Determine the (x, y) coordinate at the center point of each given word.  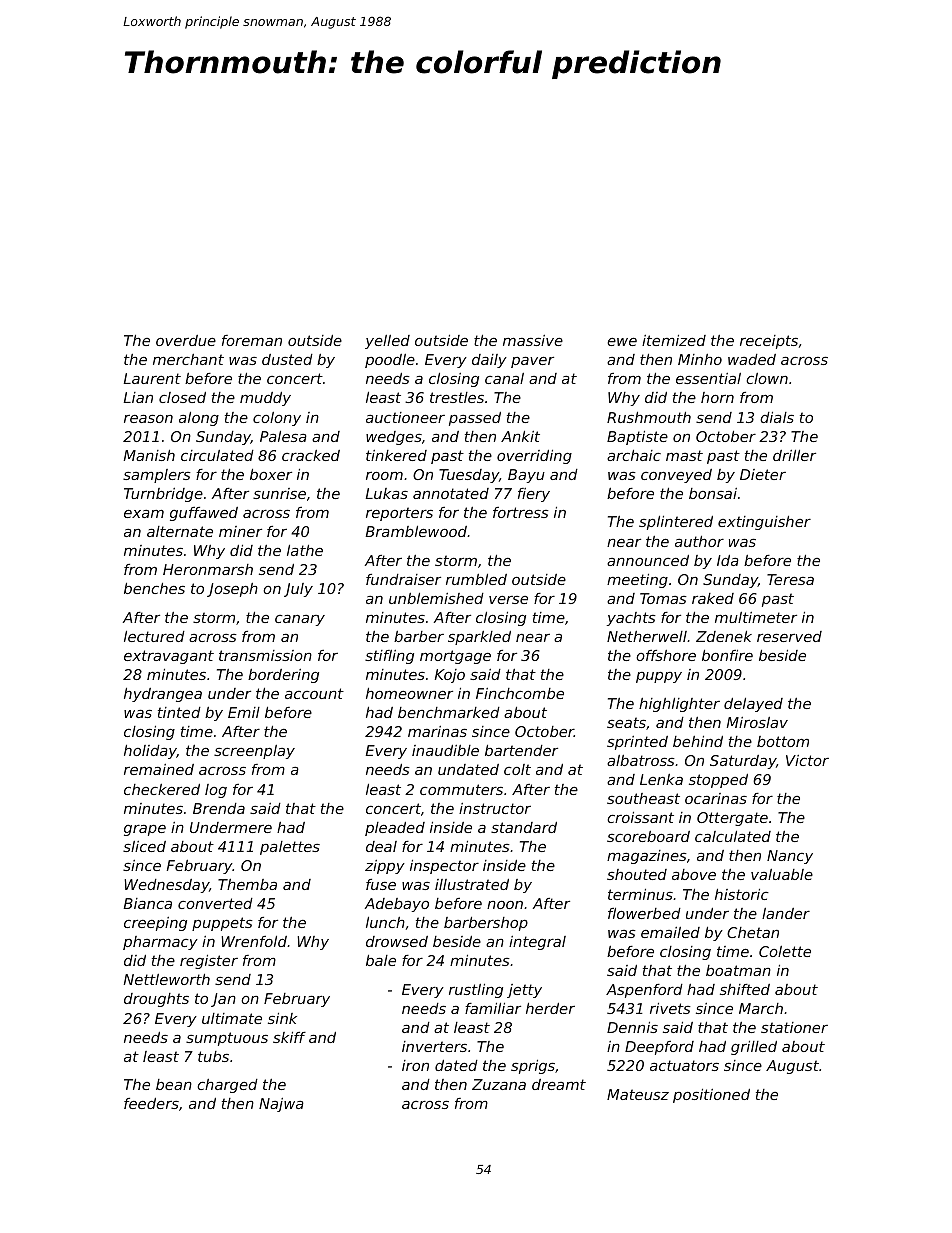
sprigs (533, 1067)
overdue (186, 340)
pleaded (395, 829)
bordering (283, 676)
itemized (674, 340)
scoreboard (648, 836)
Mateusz (638, 1094)
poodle (390, 361)
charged (227, 1086)
